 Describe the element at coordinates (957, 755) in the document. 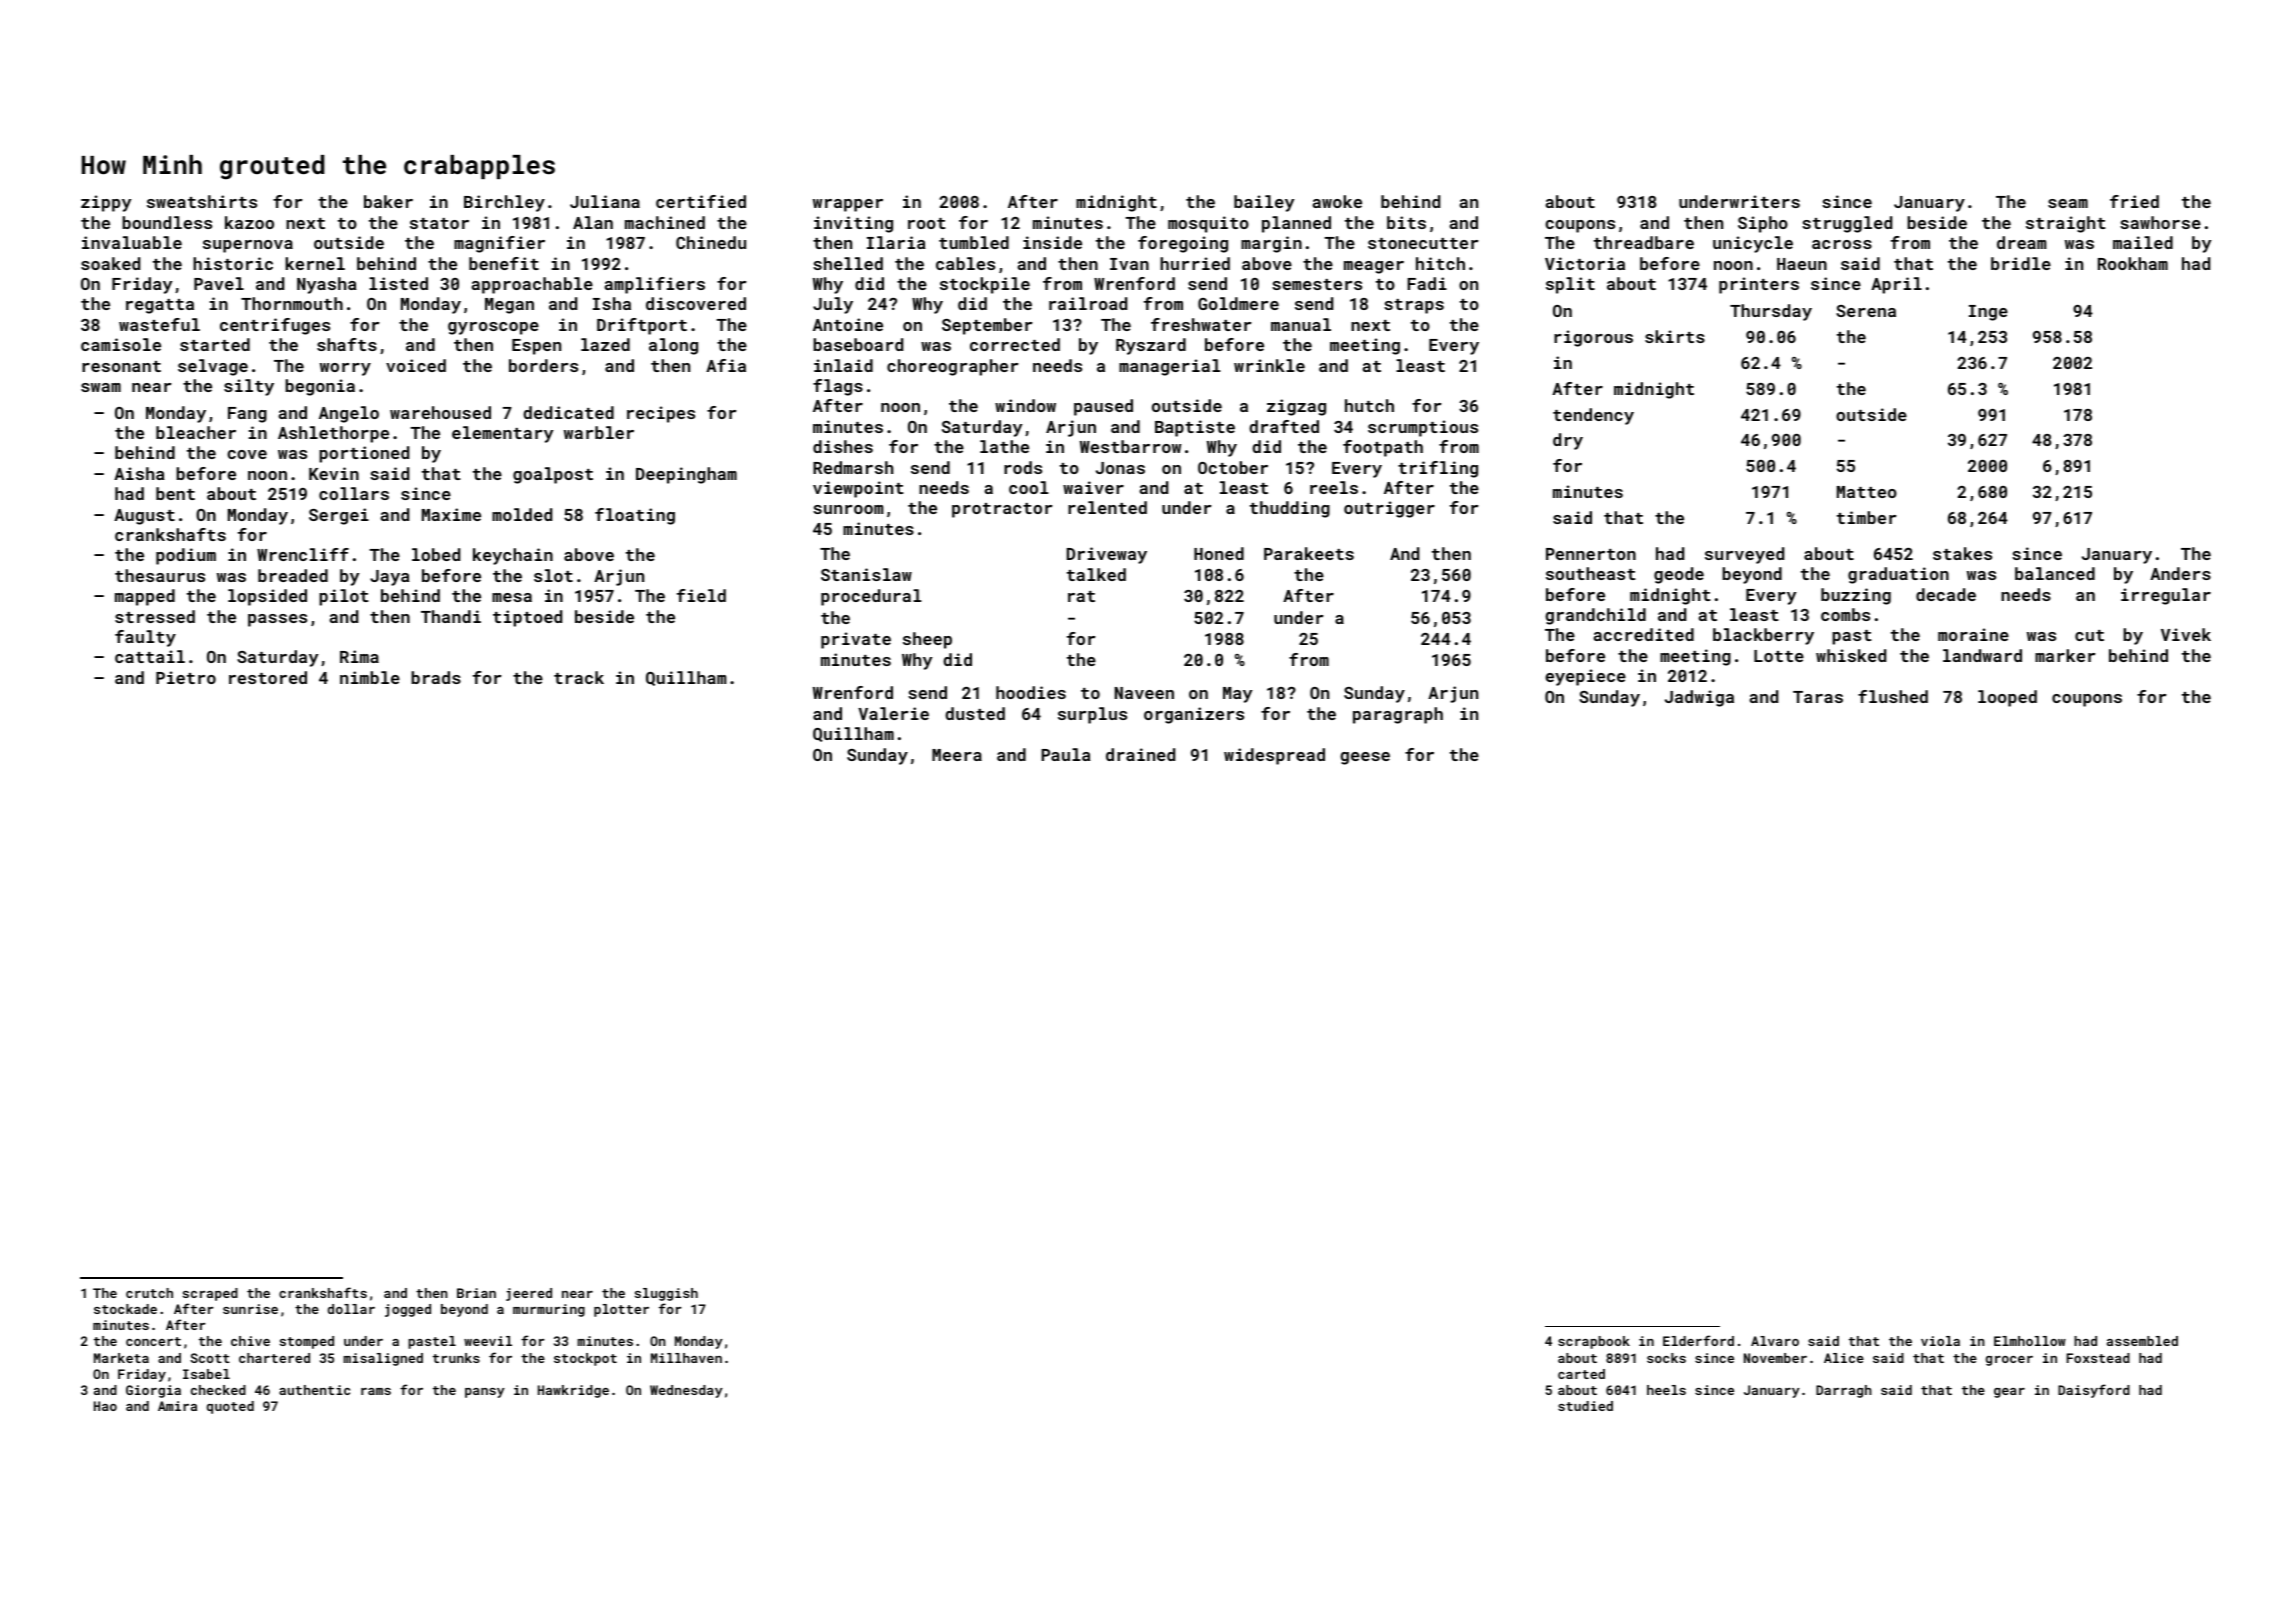

I see `Meera` at that location.
